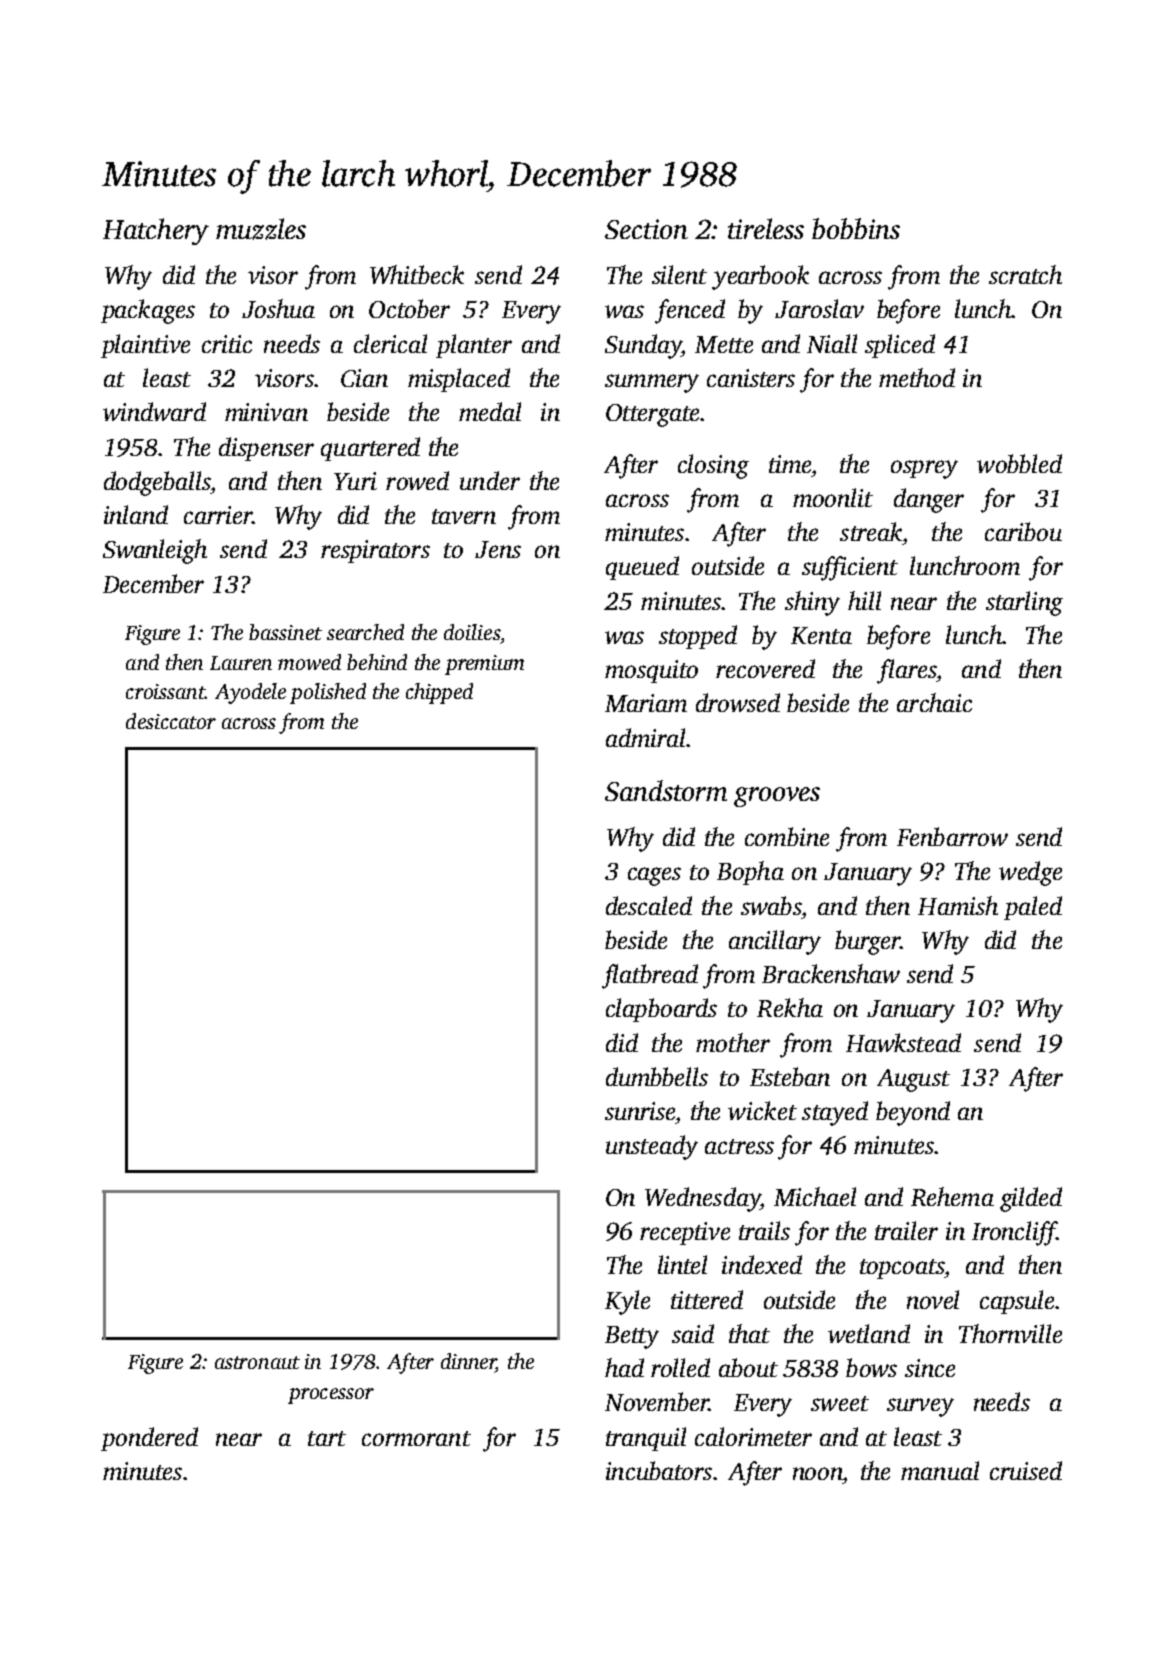 The height and width of the page is (1654, 1165). I want to click on astronaut, so click(257, 1362).
